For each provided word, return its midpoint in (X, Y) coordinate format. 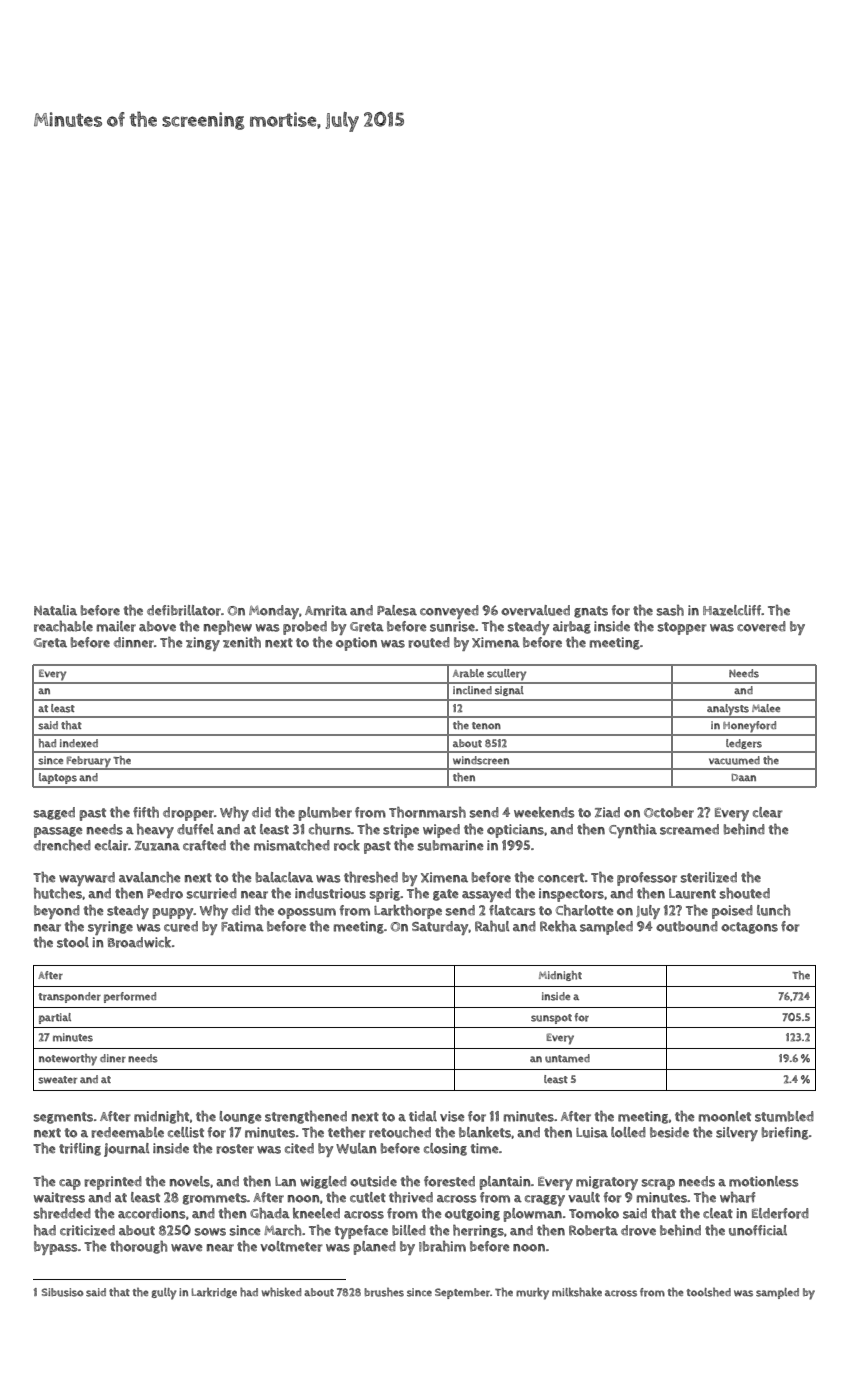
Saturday (440, 928)
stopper (682, 628)
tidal (423, 1116)
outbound (687, 926)
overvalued (535, 610)
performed (130, 997)
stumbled (784, 1116)
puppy (173, 913)
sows (210, 1232)
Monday (274, 612)
